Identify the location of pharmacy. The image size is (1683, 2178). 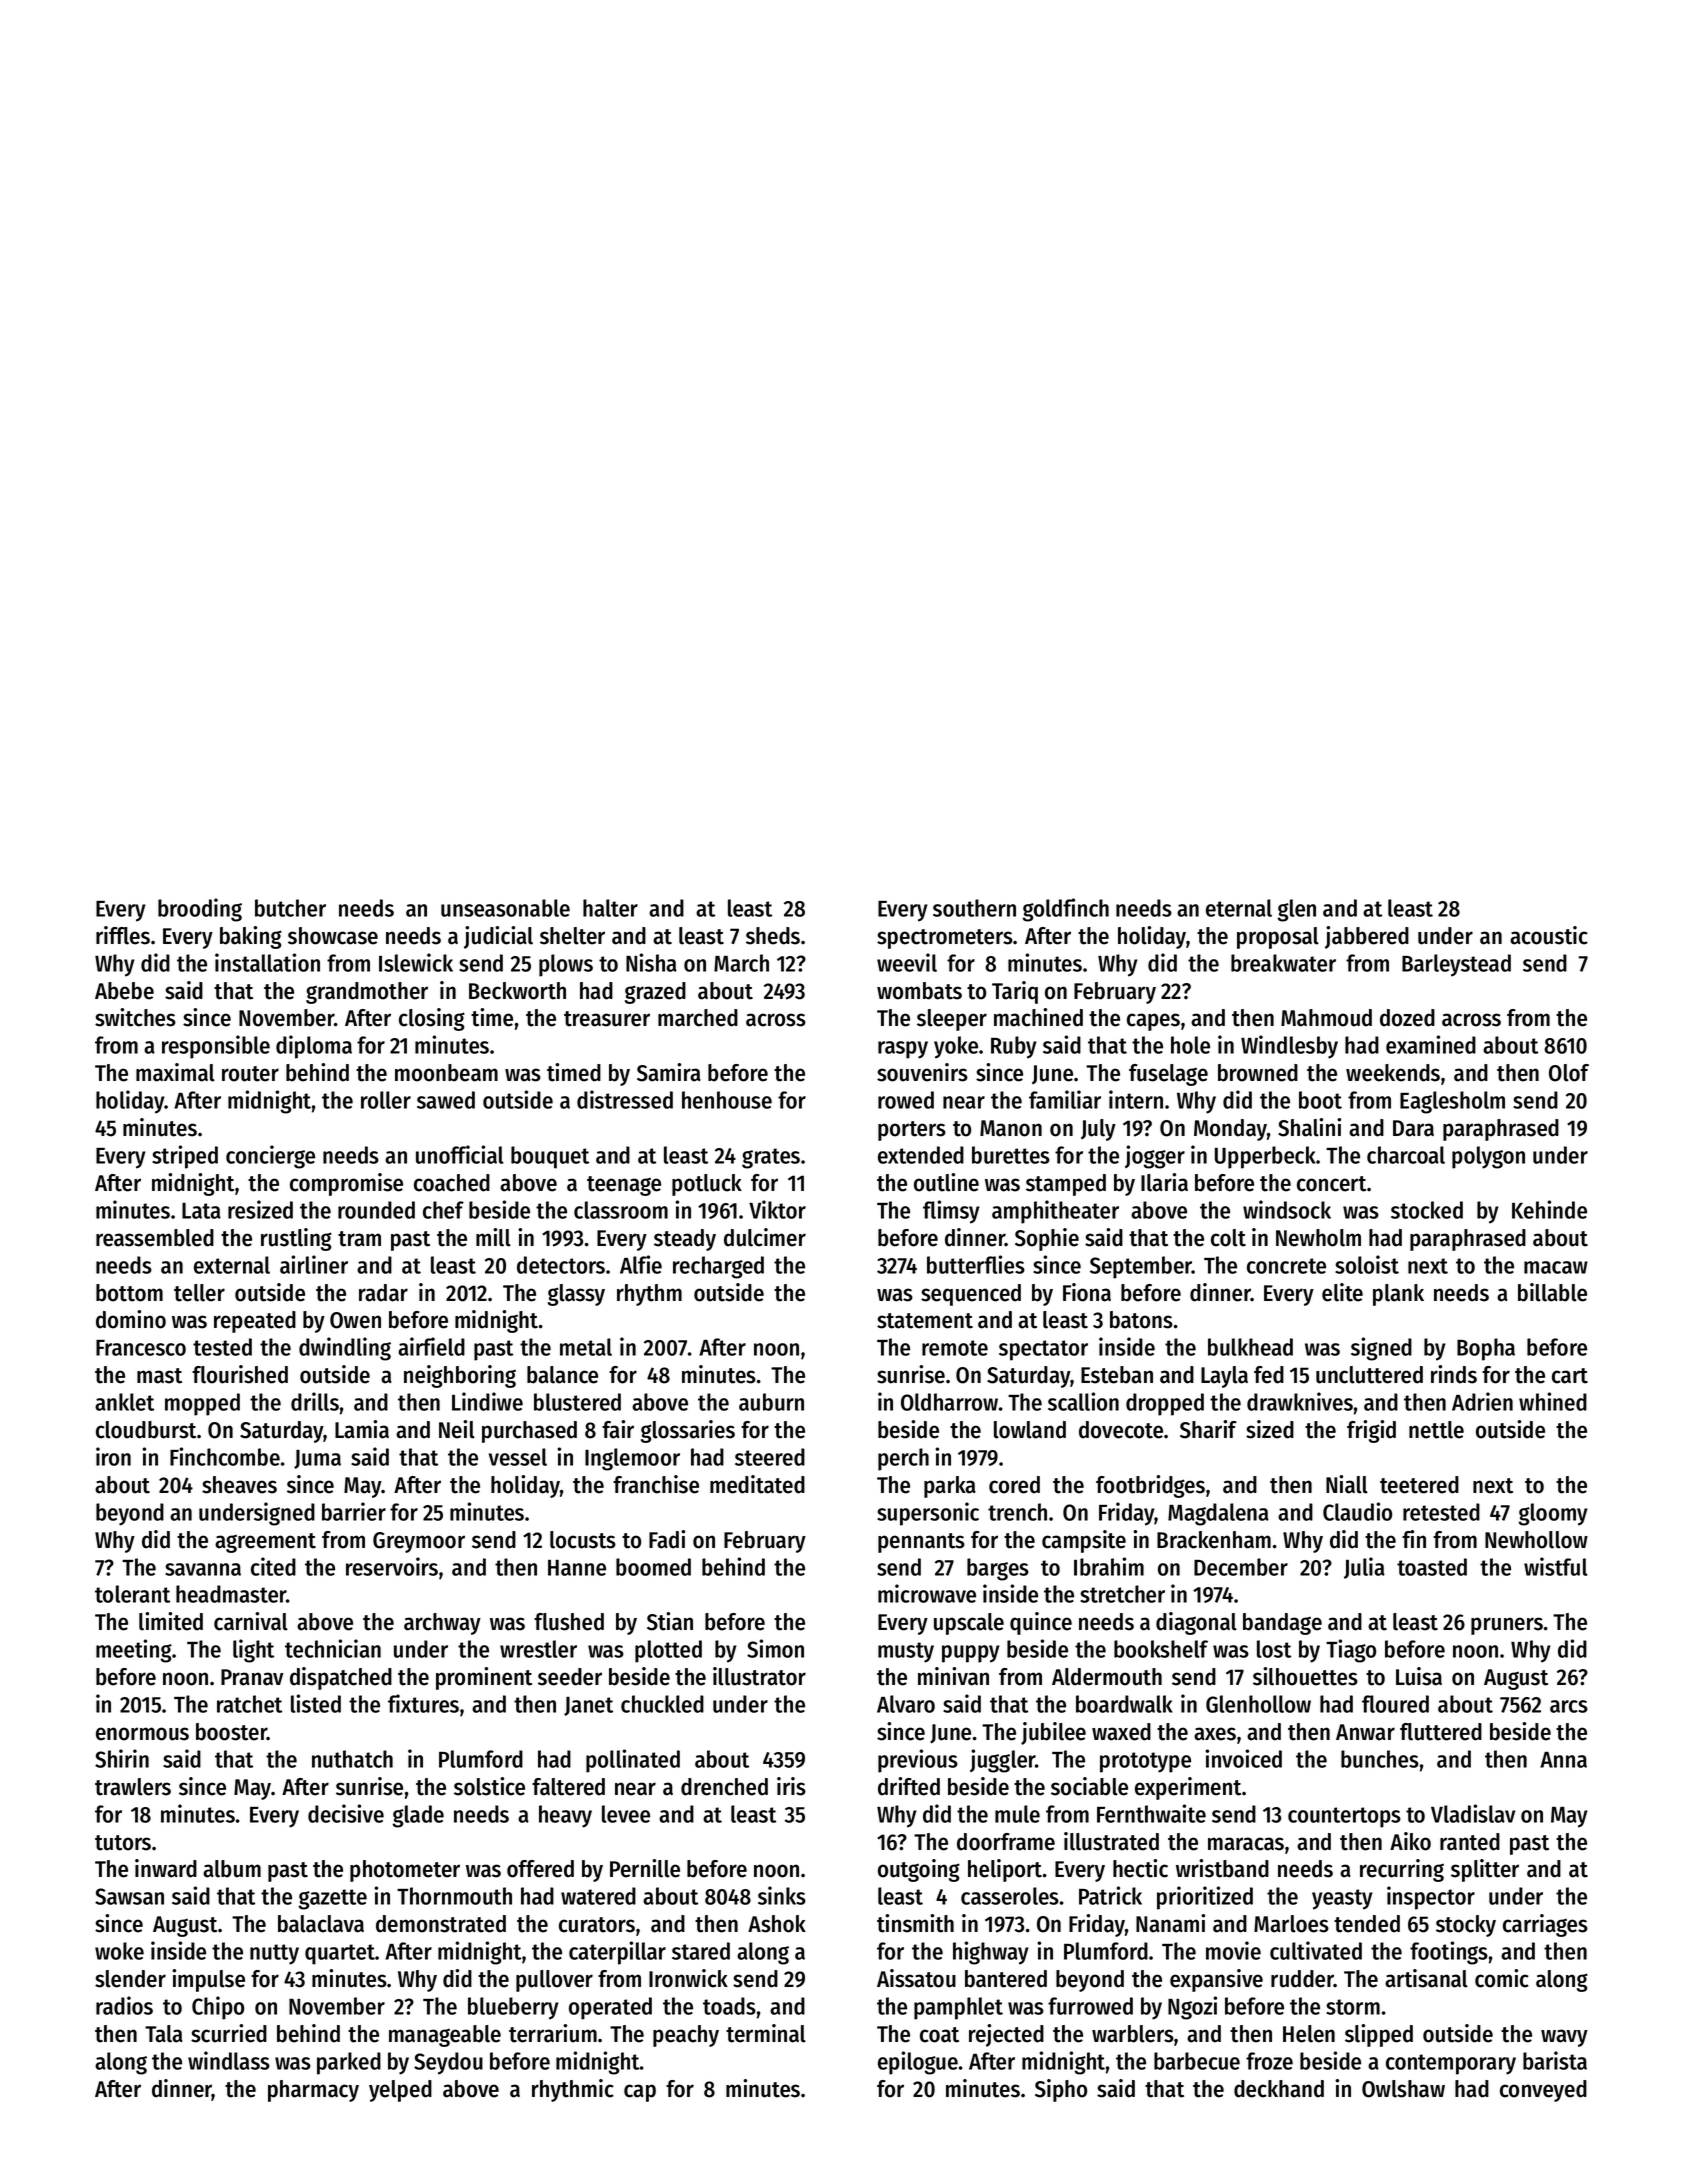
(313, 2091).
